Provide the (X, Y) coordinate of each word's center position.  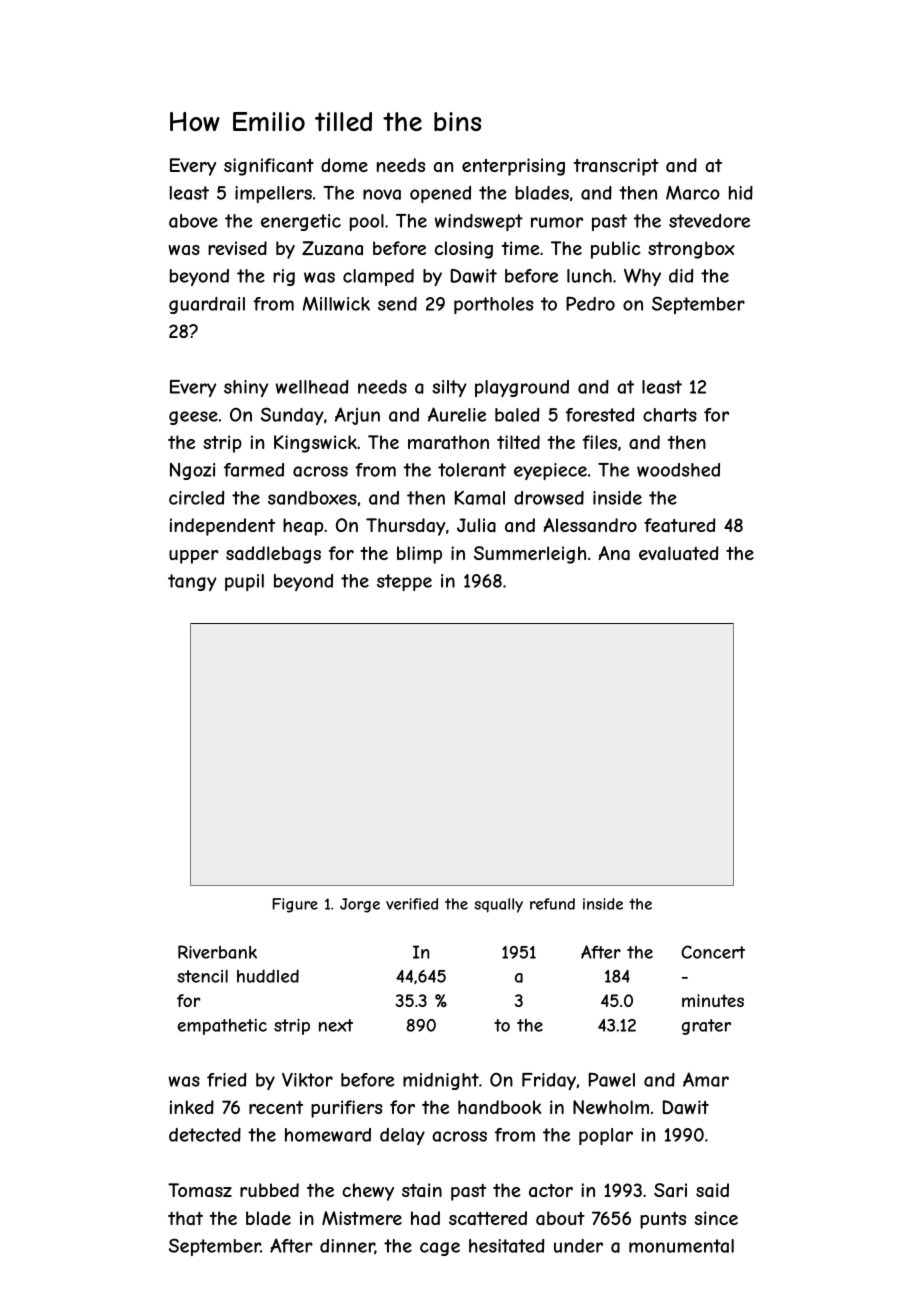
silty (449, 388)
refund (552, 904)
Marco (693, 193)
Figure (295, 905)
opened (440, 194)
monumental (681, 1246)
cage (440, 1249)
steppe (404, 582)
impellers (273, 194)
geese (193, 418)
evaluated (678, 553)
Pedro (590, 303)
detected (205, 1135)
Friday (549, 1081)
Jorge (360, 905)
